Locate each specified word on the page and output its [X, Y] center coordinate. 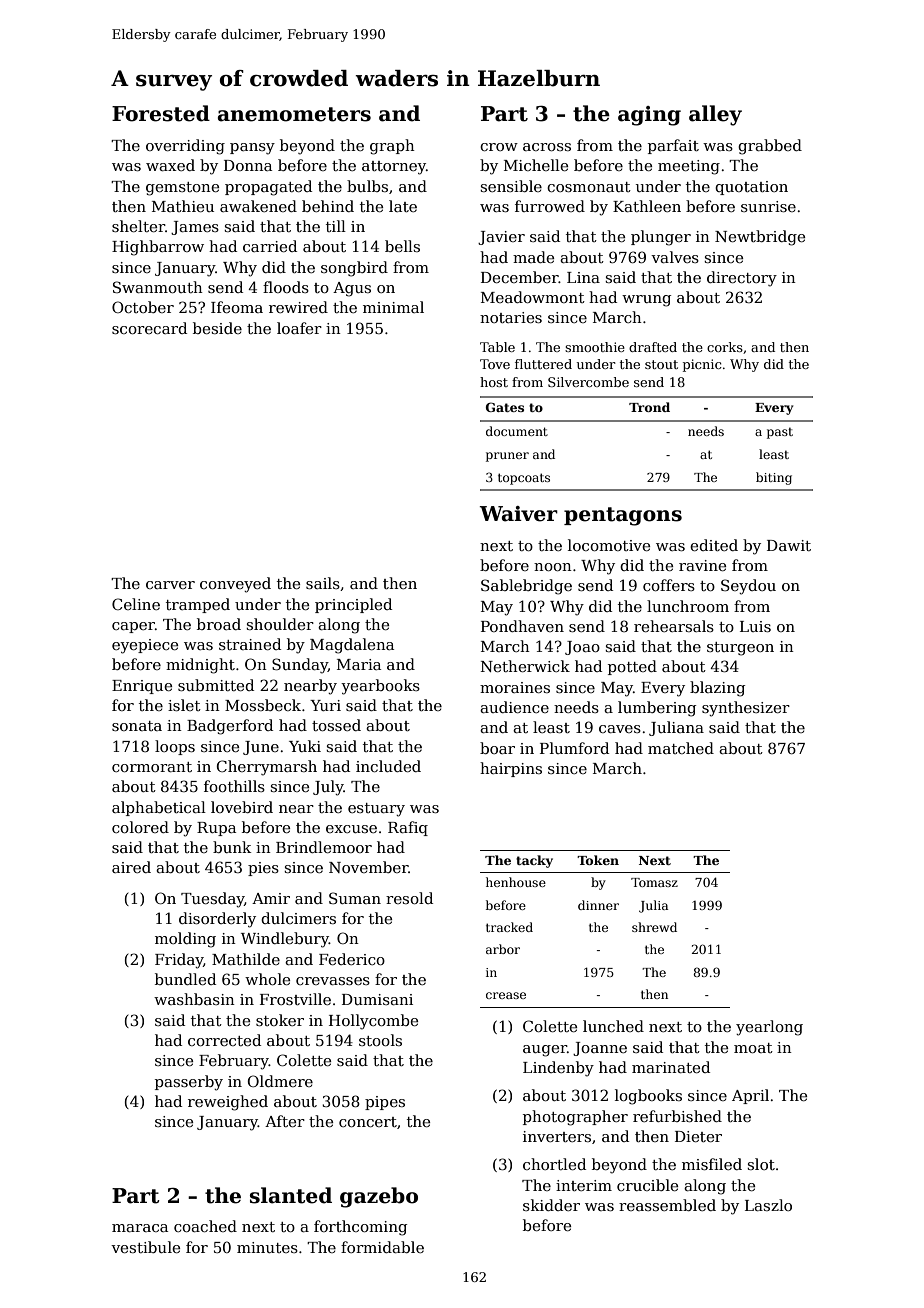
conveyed [235, 585]
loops [175, 747]
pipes [385, 1103]
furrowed [550, 206]
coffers [669, 585]
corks [725, 347]
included [388, 766]
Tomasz [654, 882]
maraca [140, 1228]
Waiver [519, 514]
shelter [138, 226]
